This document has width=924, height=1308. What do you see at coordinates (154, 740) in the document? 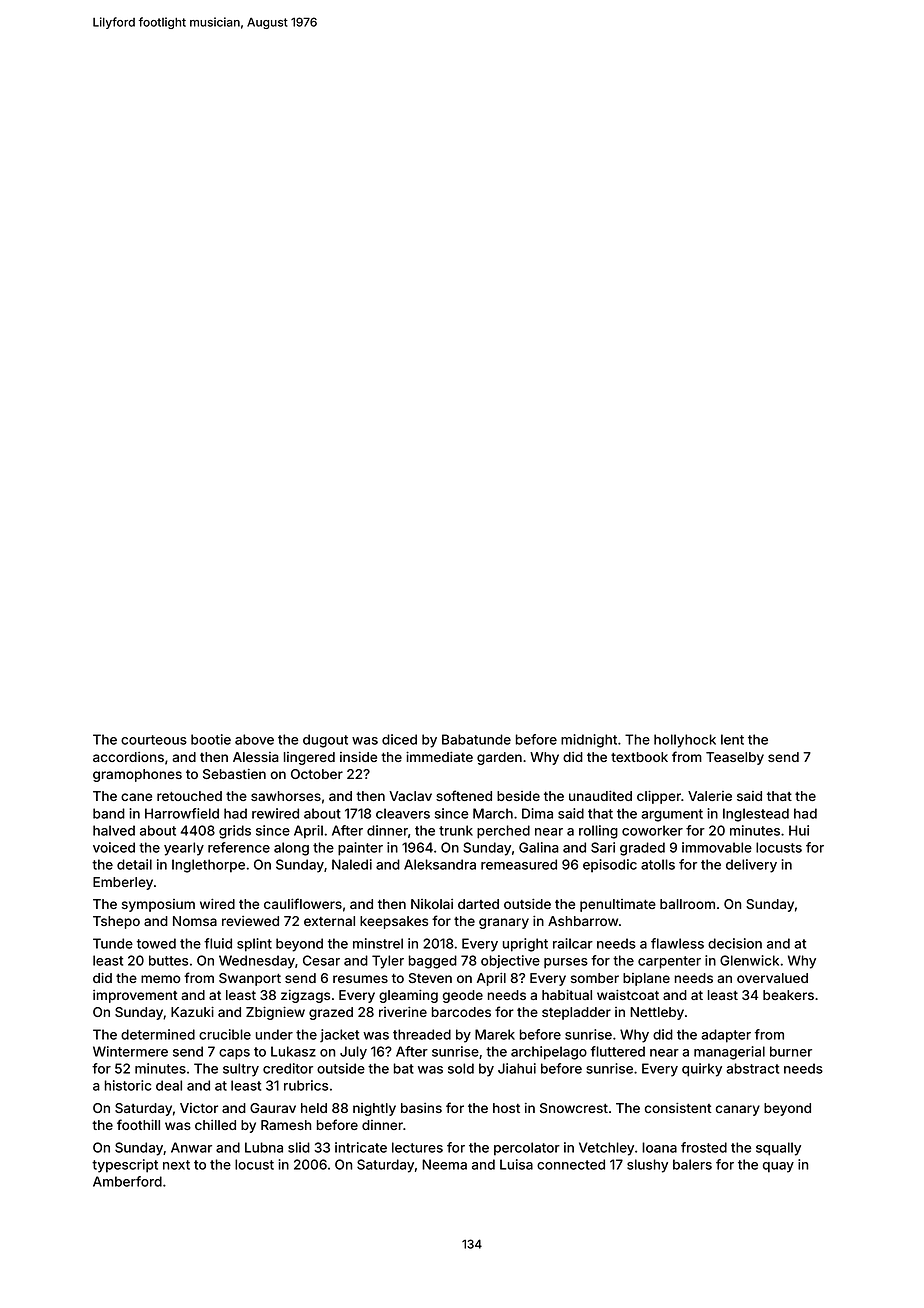
I see `courteous` at bounding box center [154, 740].
